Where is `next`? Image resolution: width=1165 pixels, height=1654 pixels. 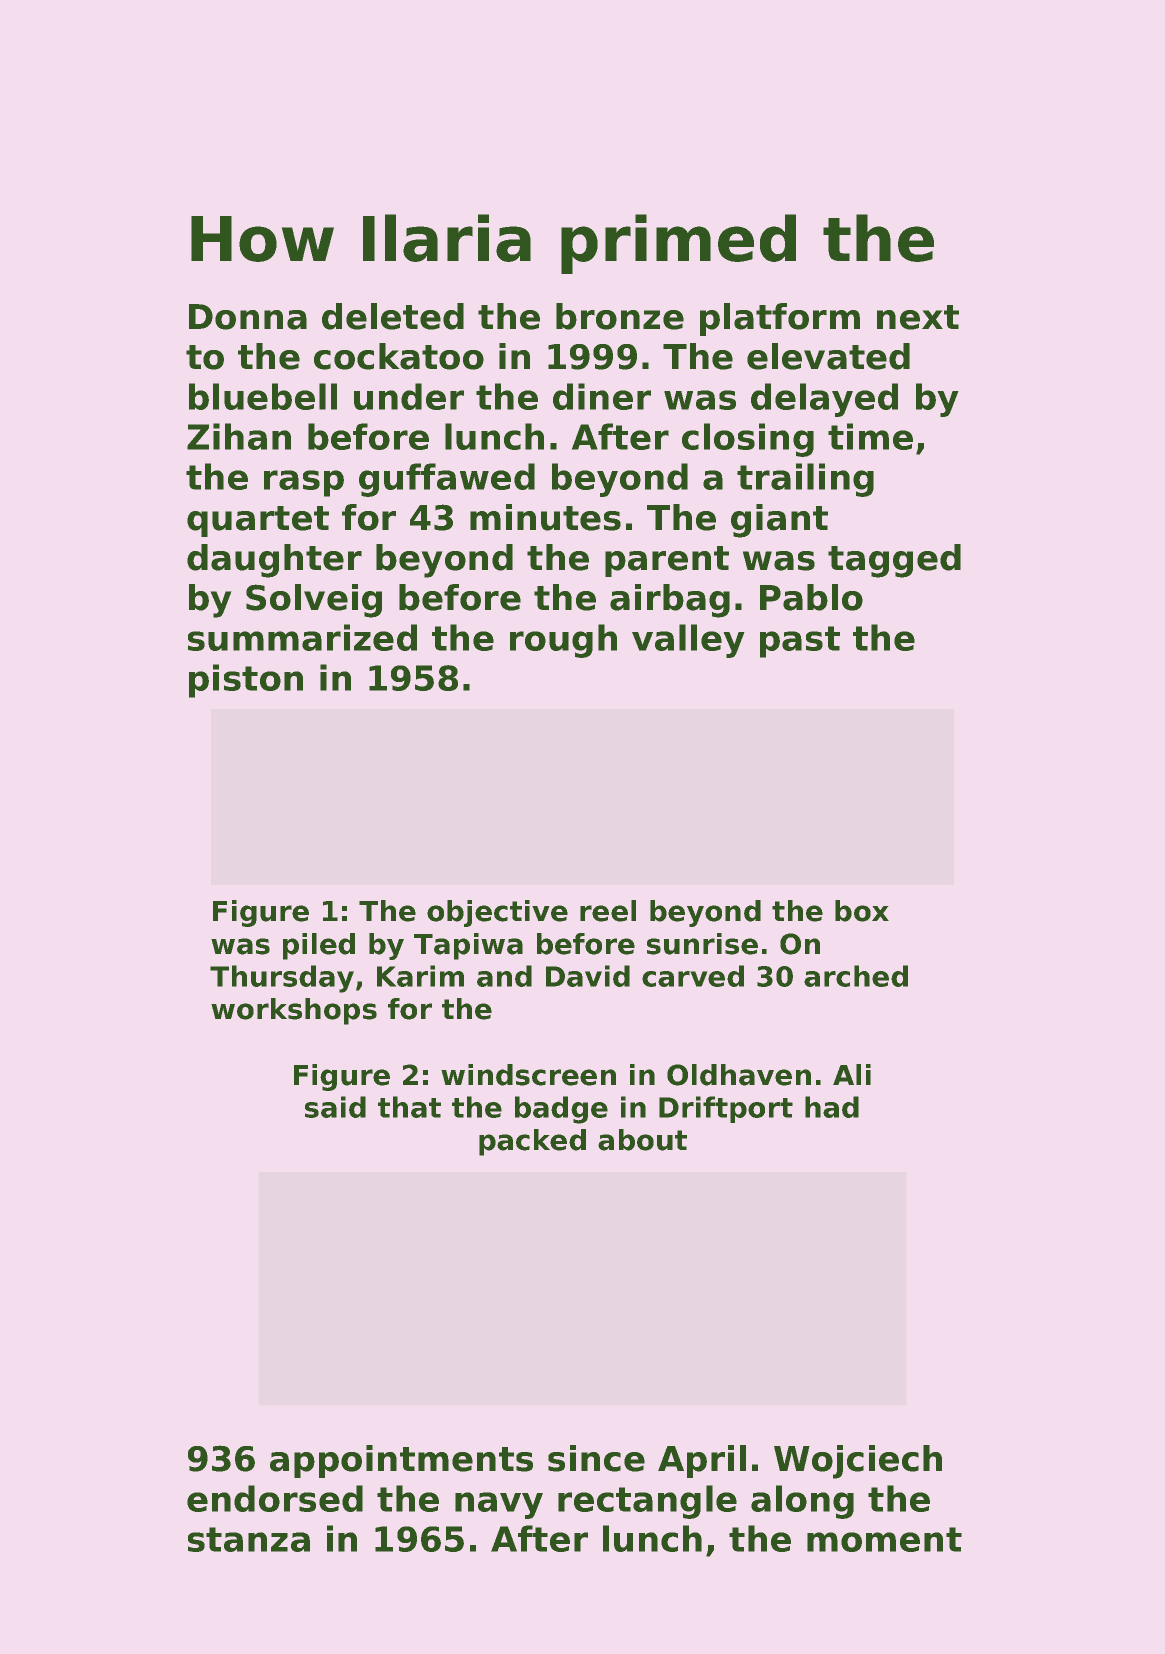
next is located at coordinates (918, 317).
